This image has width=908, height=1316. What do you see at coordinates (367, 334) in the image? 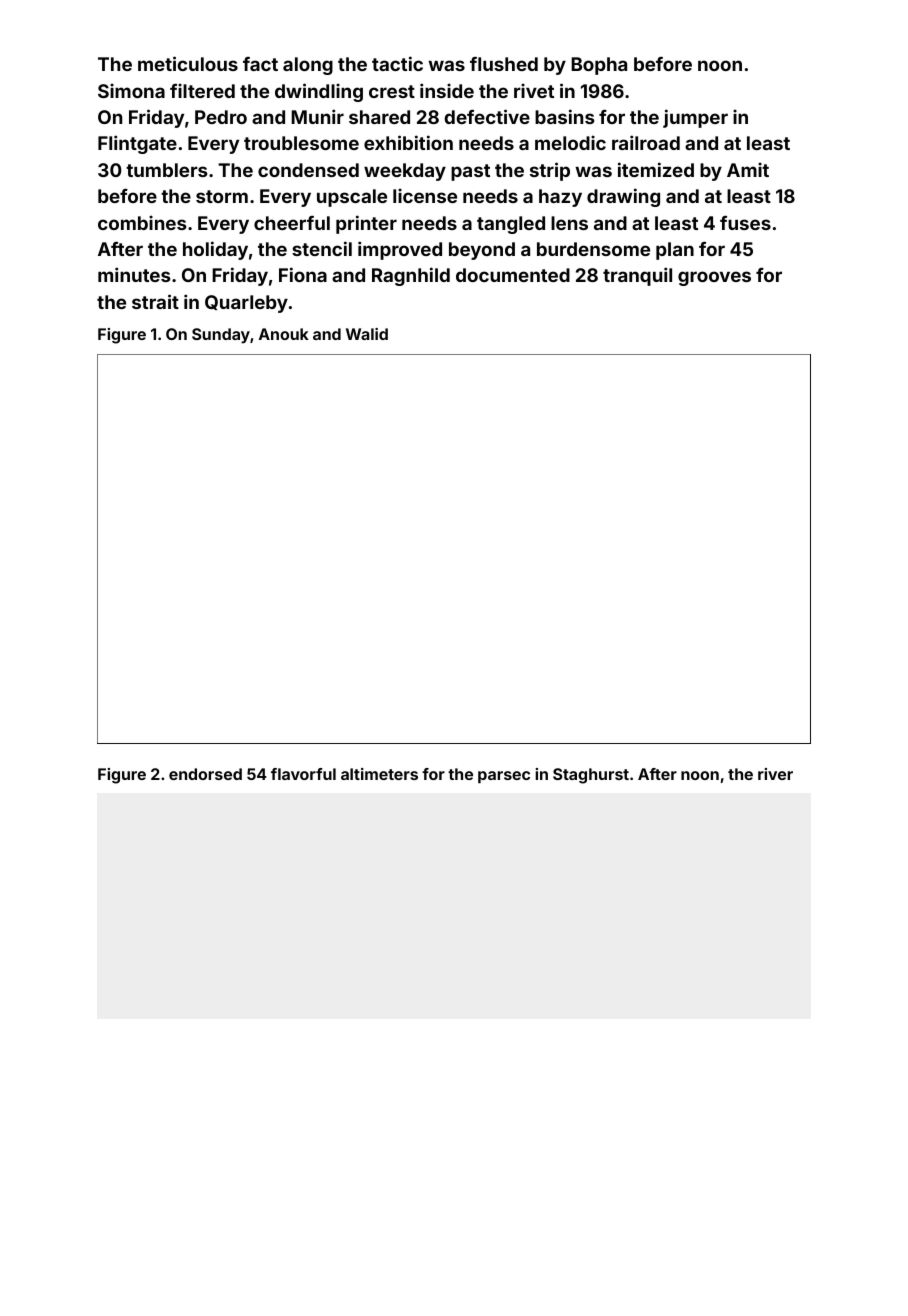
I see `Walid` at bounding box center [367, 334].
